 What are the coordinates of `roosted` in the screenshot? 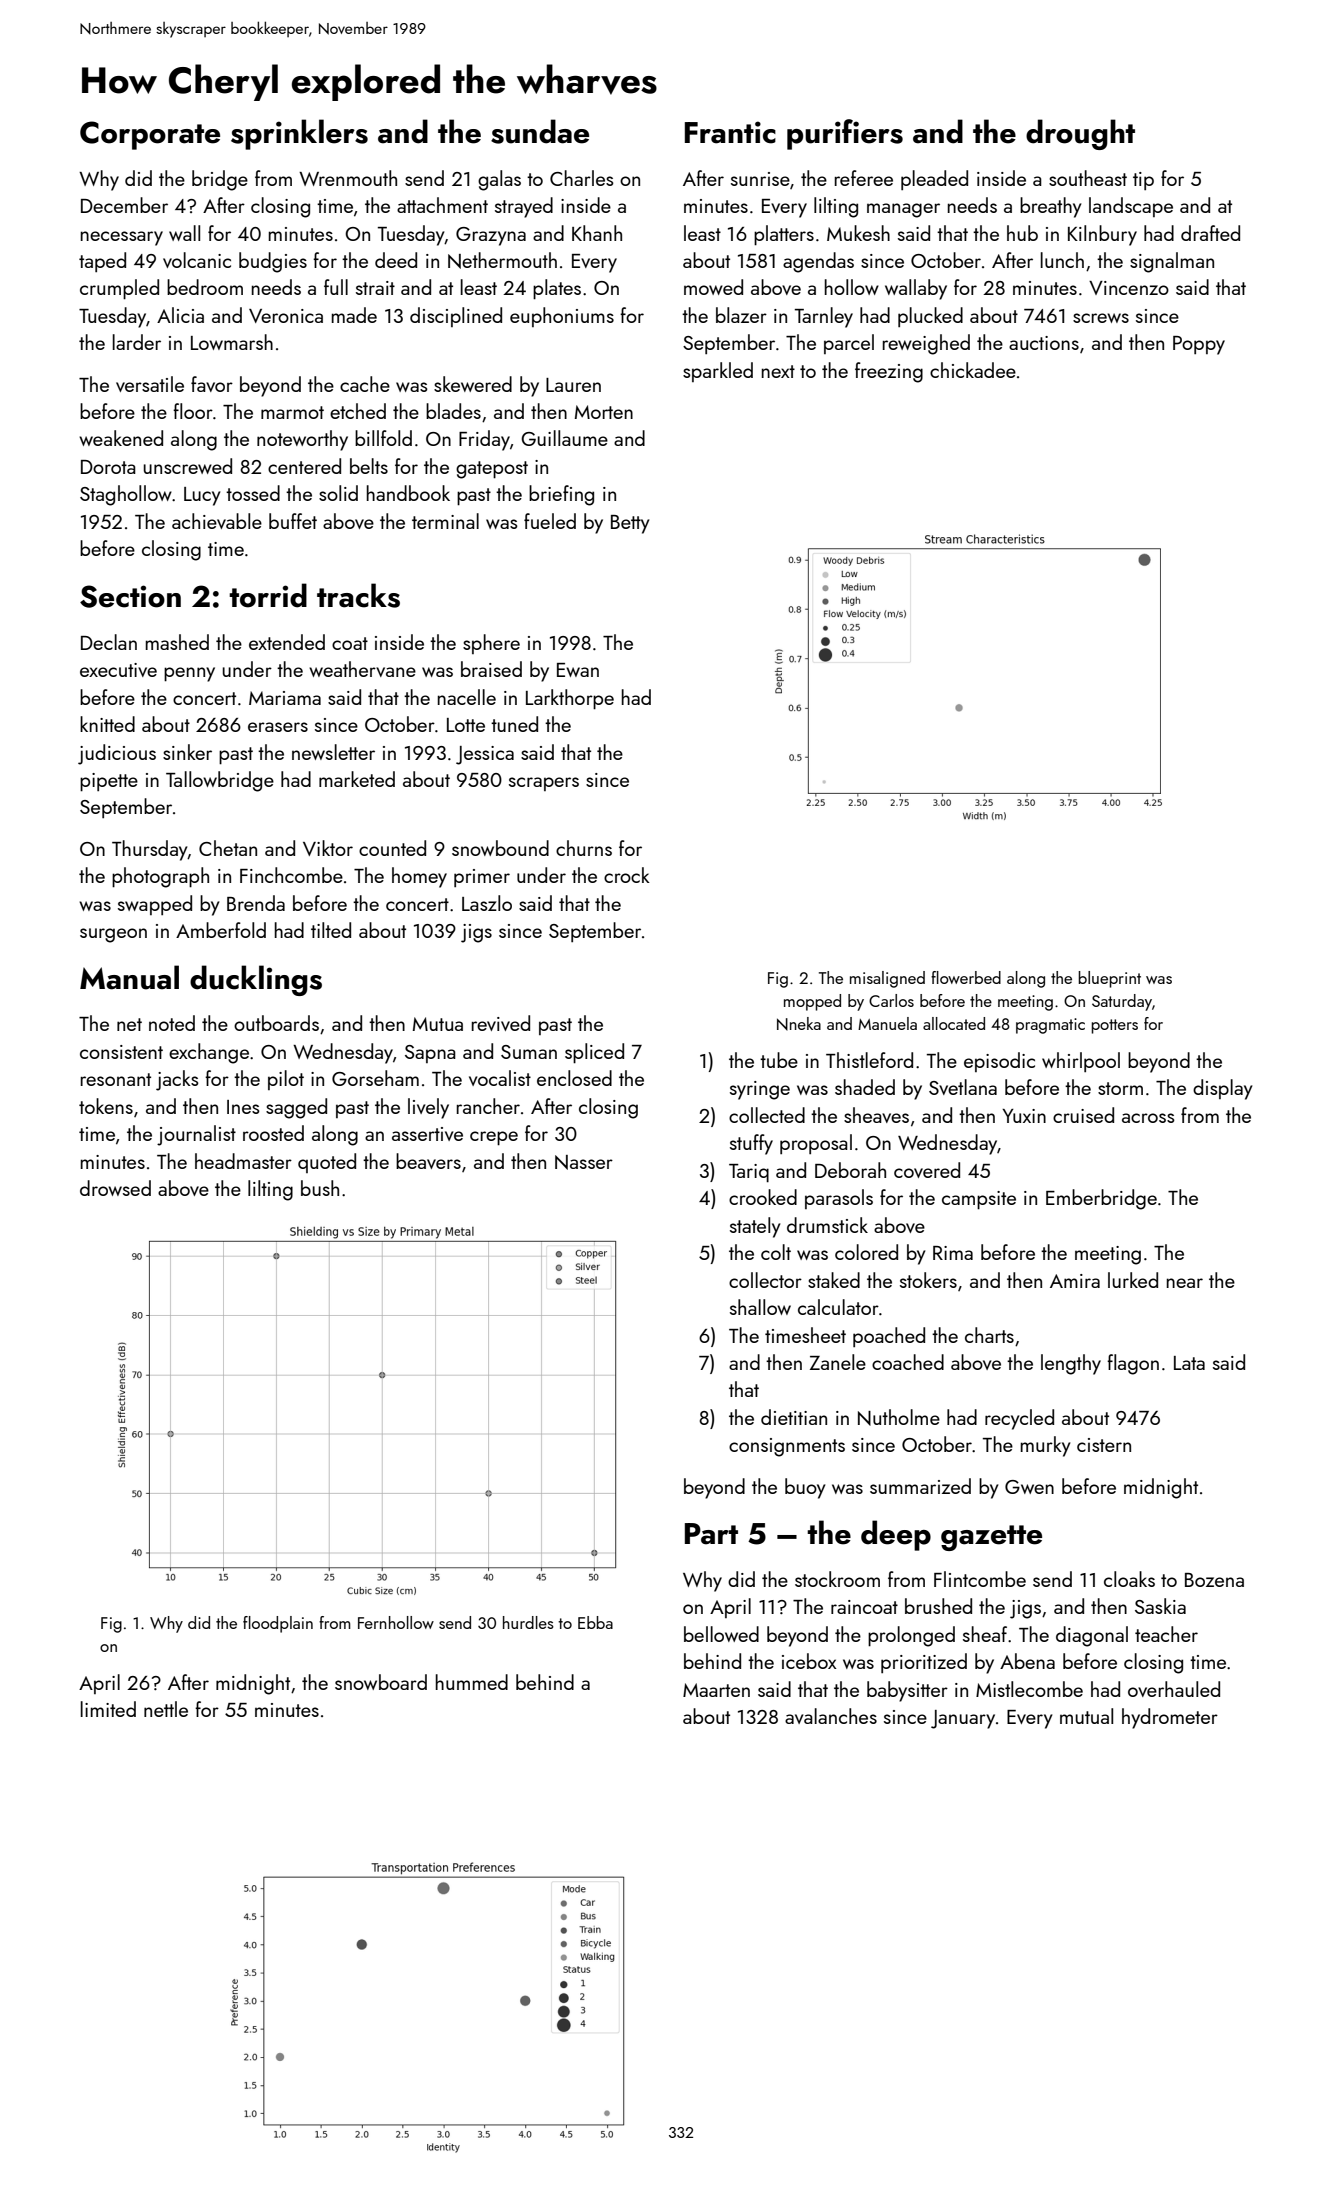 It's located at (273, 1133).
